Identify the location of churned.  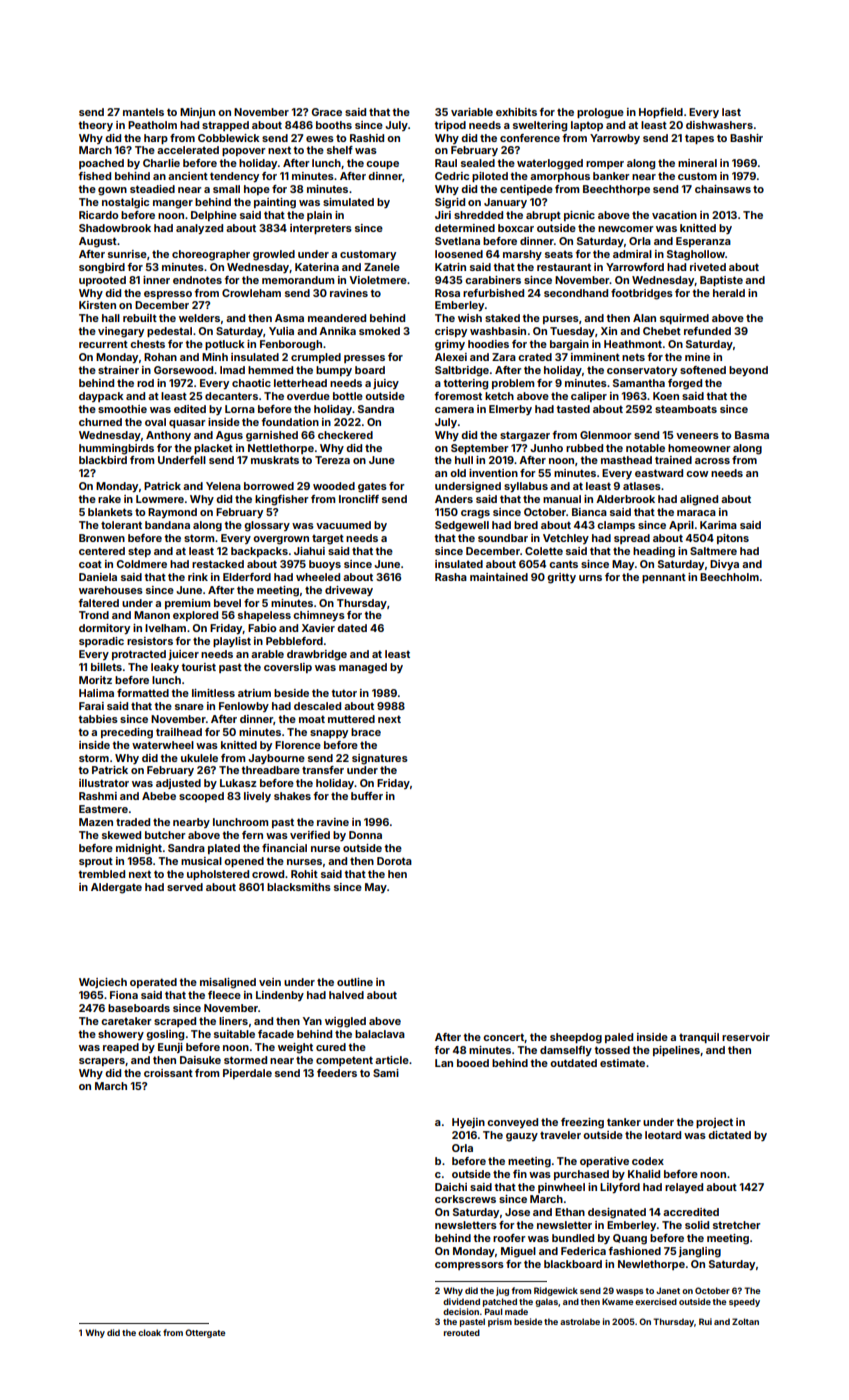
(100, 422).
